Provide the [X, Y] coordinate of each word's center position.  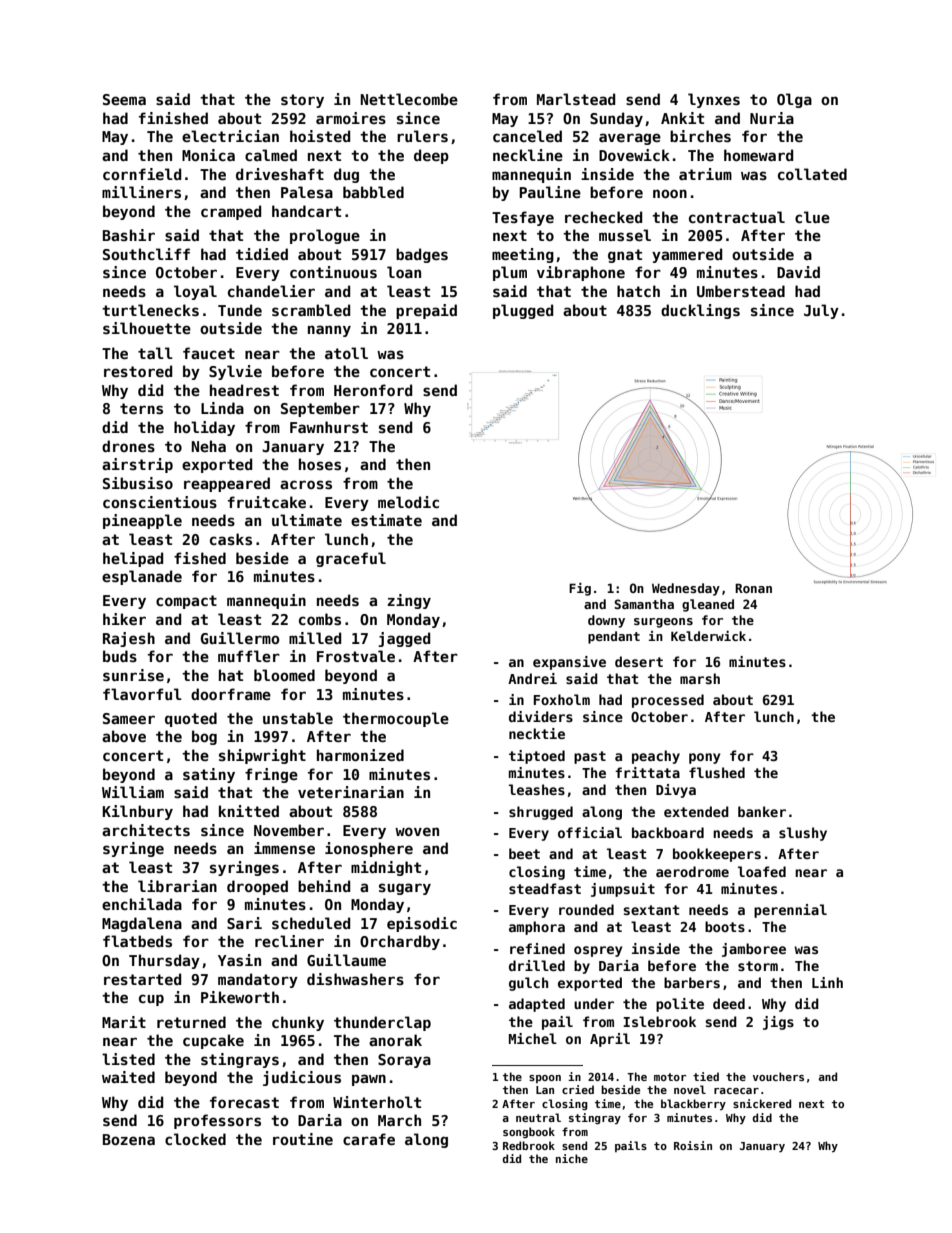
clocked [195, 1139]
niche [572, 1158]
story [302, 101]
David [798, 272]
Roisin [693, 1145]
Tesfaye [523, 218]
